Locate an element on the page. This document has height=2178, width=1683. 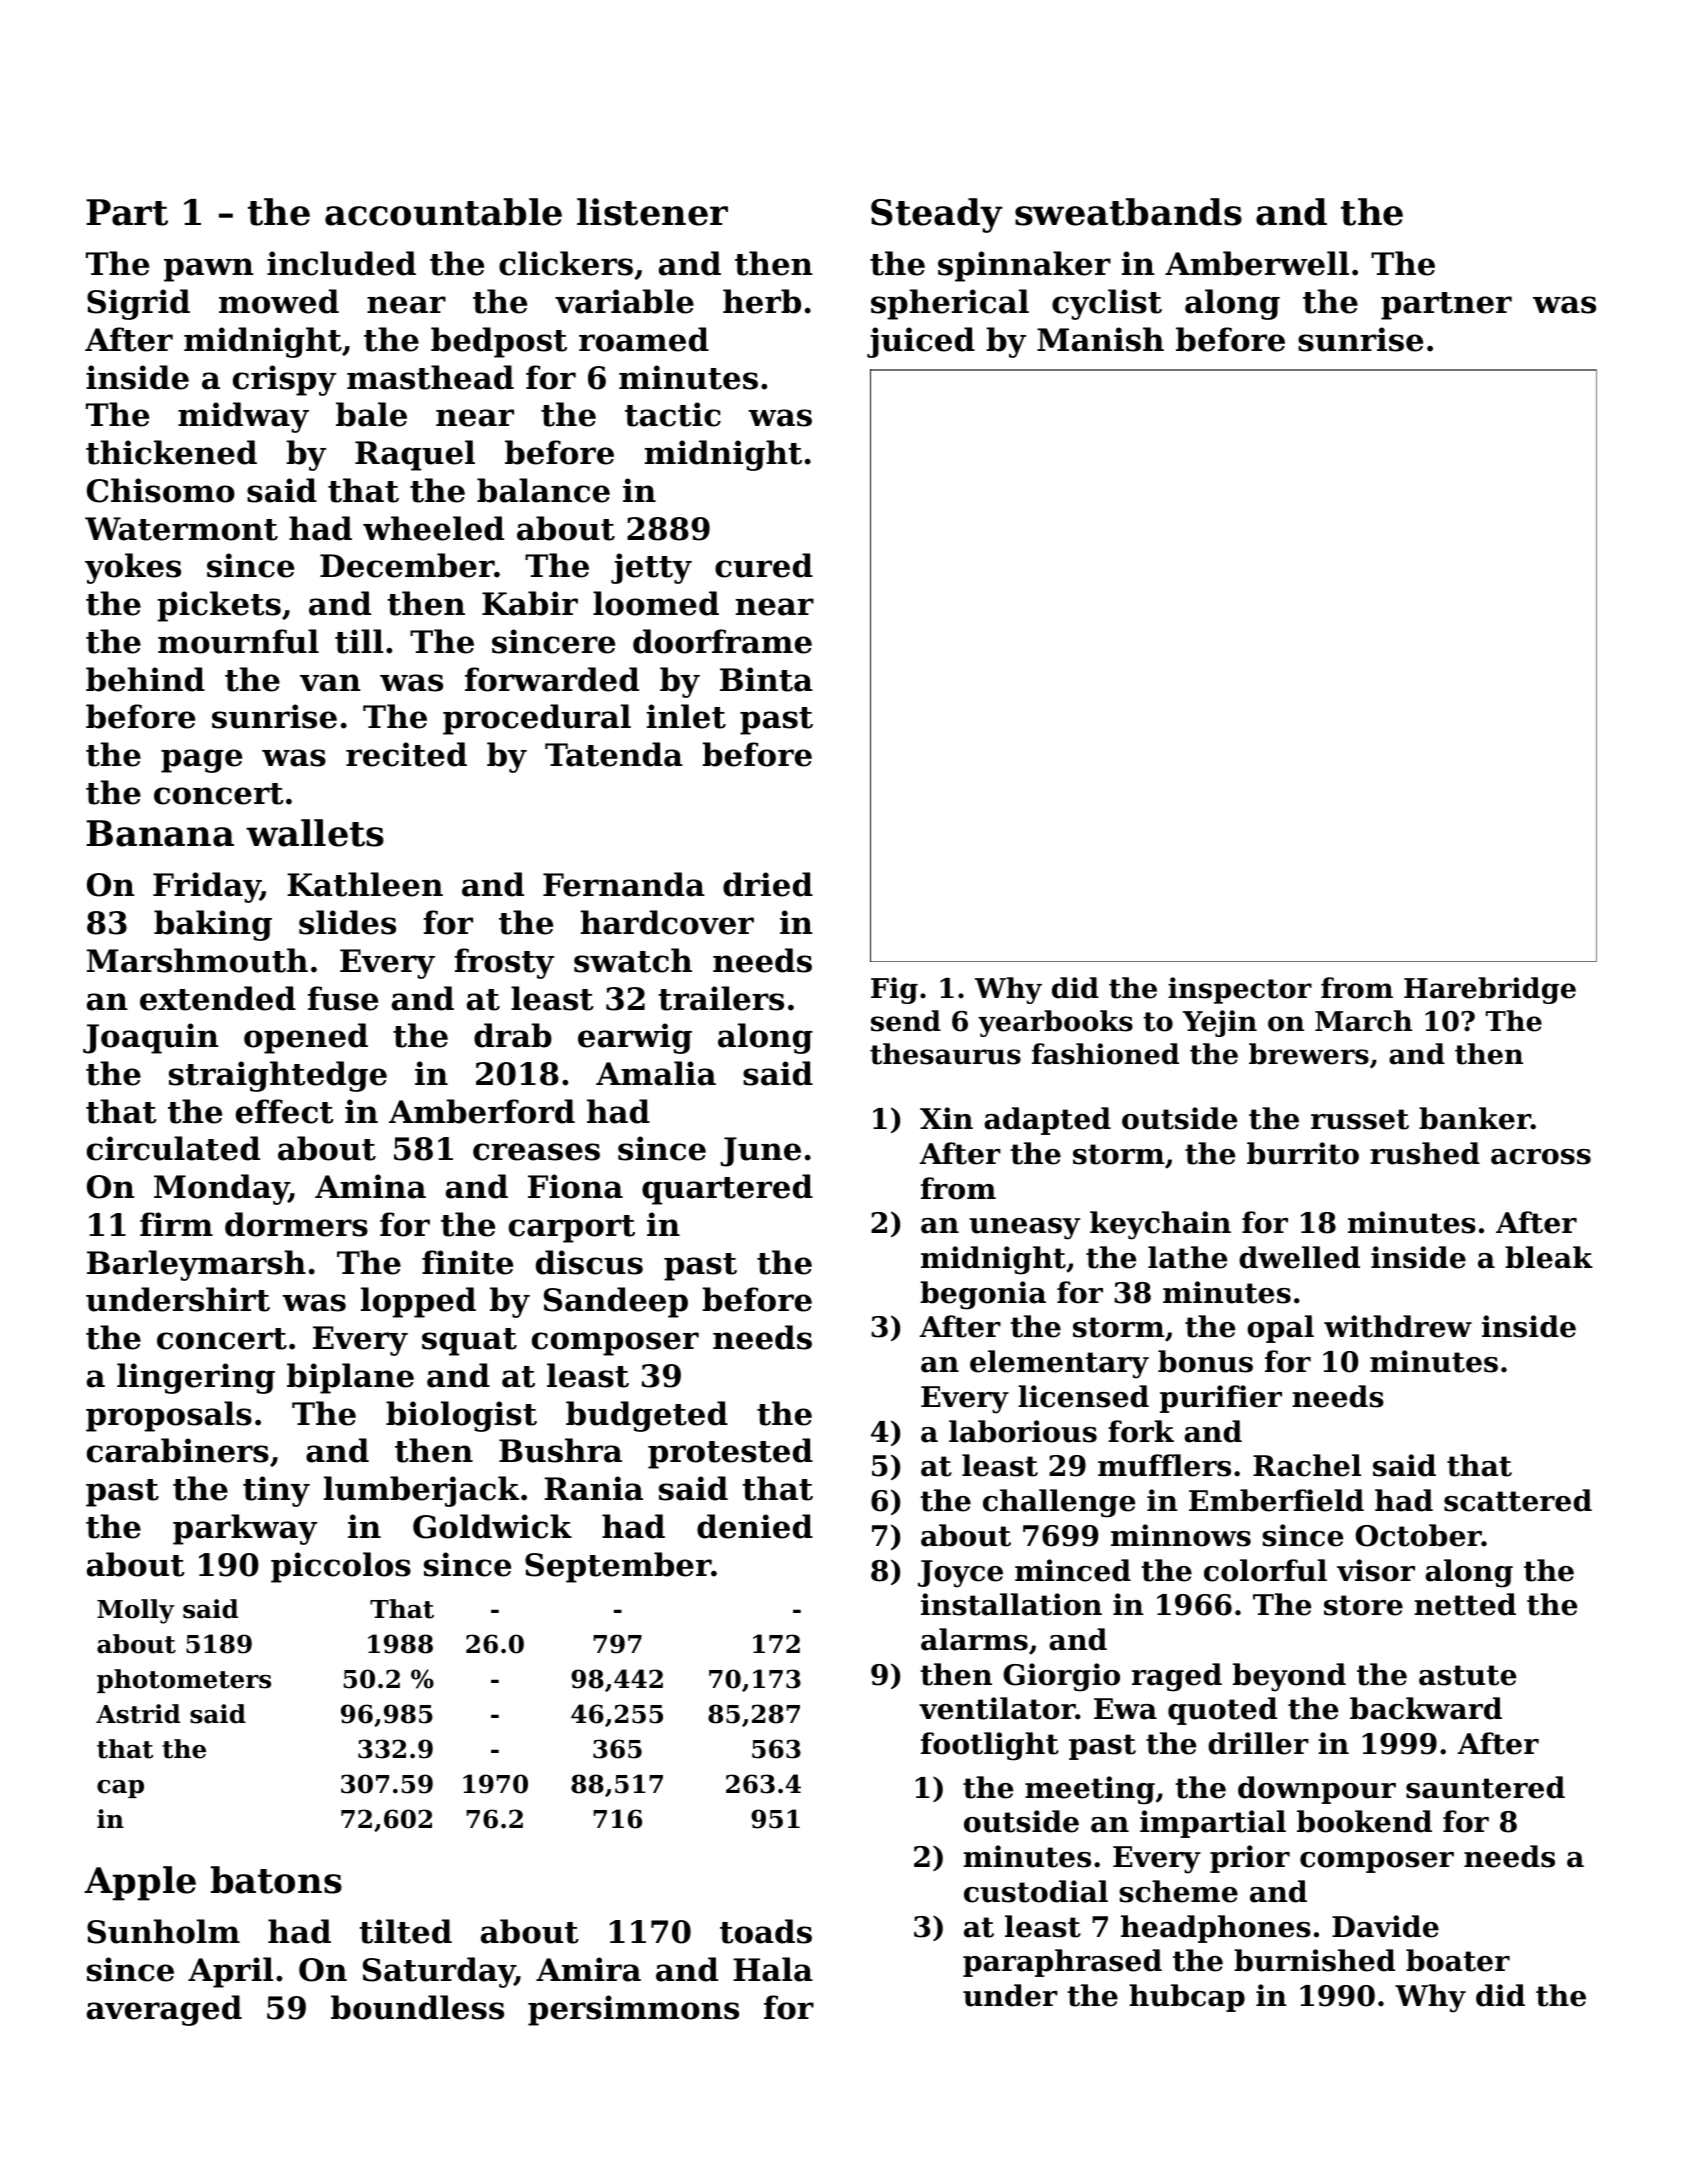
Sandeep is located at coordinates (616, 1302).
